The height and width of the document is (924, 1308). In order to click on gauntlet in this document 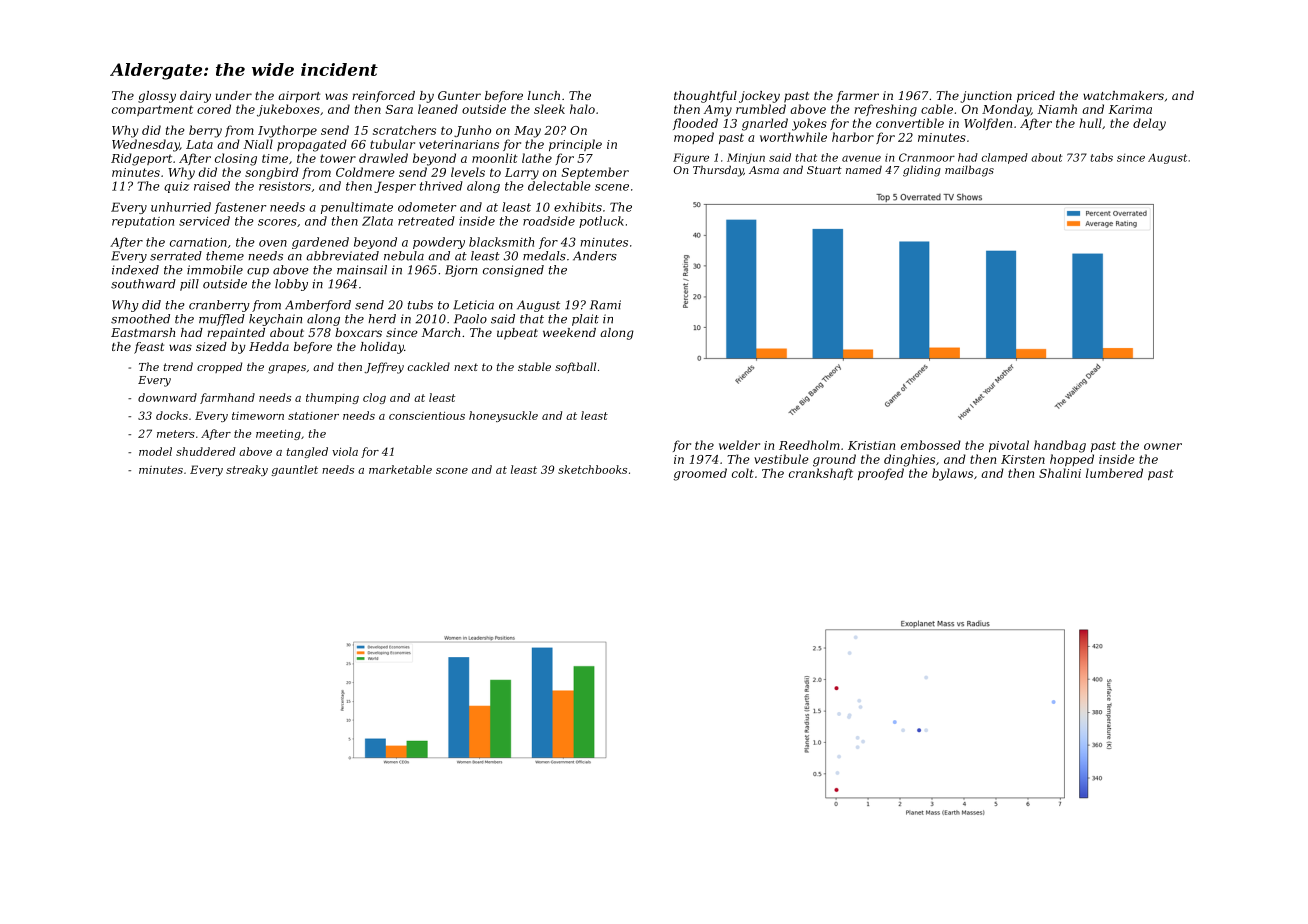, I will do `click(295, 470)`.
